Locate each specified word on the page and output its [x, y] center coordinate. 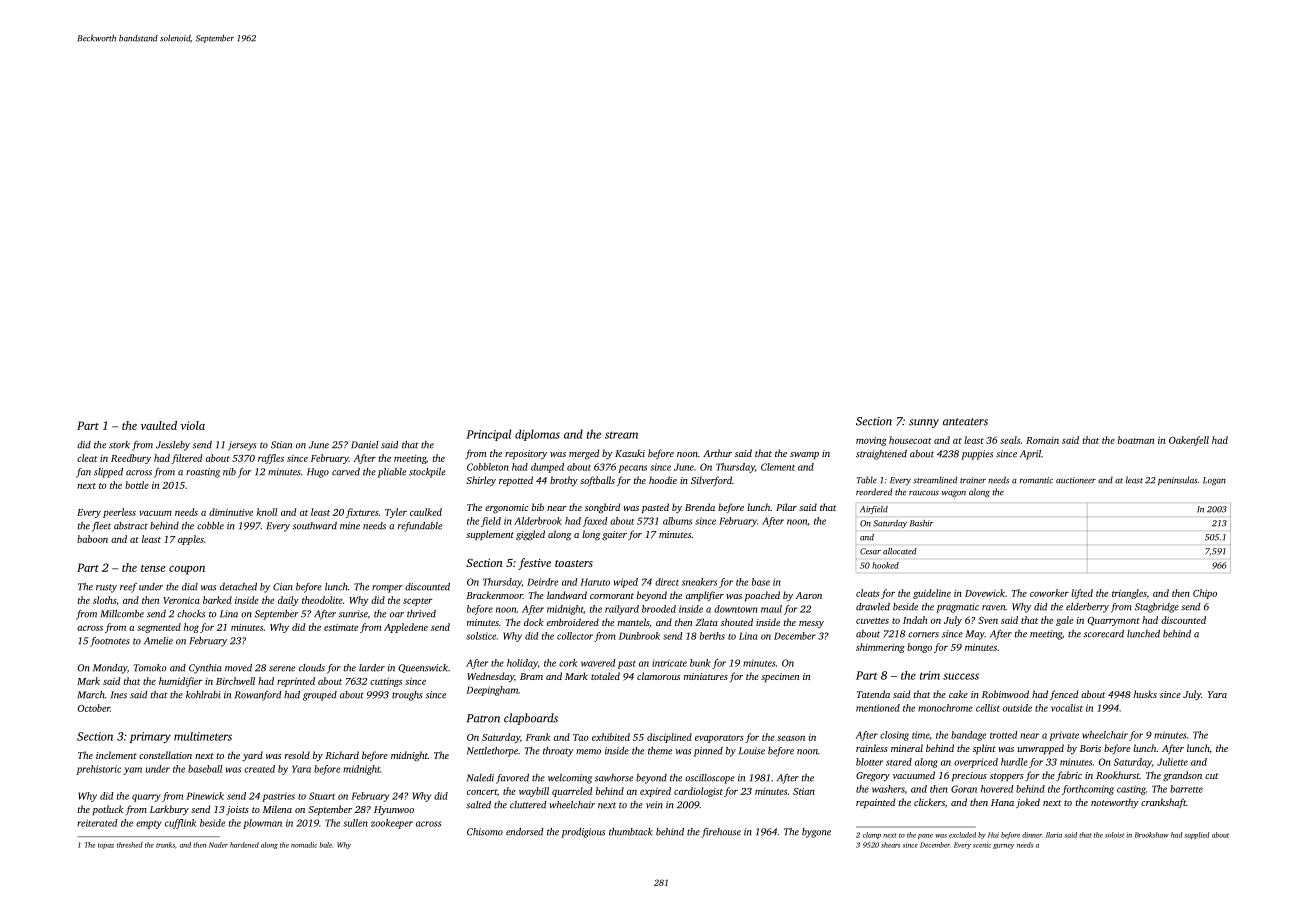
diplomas [537, 435]
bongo [919, 648]
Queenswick [423, 668]
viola [193, 425]
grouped [320, 696]
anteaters [965, 422]
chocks [191, 614]
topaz [106, 846]
